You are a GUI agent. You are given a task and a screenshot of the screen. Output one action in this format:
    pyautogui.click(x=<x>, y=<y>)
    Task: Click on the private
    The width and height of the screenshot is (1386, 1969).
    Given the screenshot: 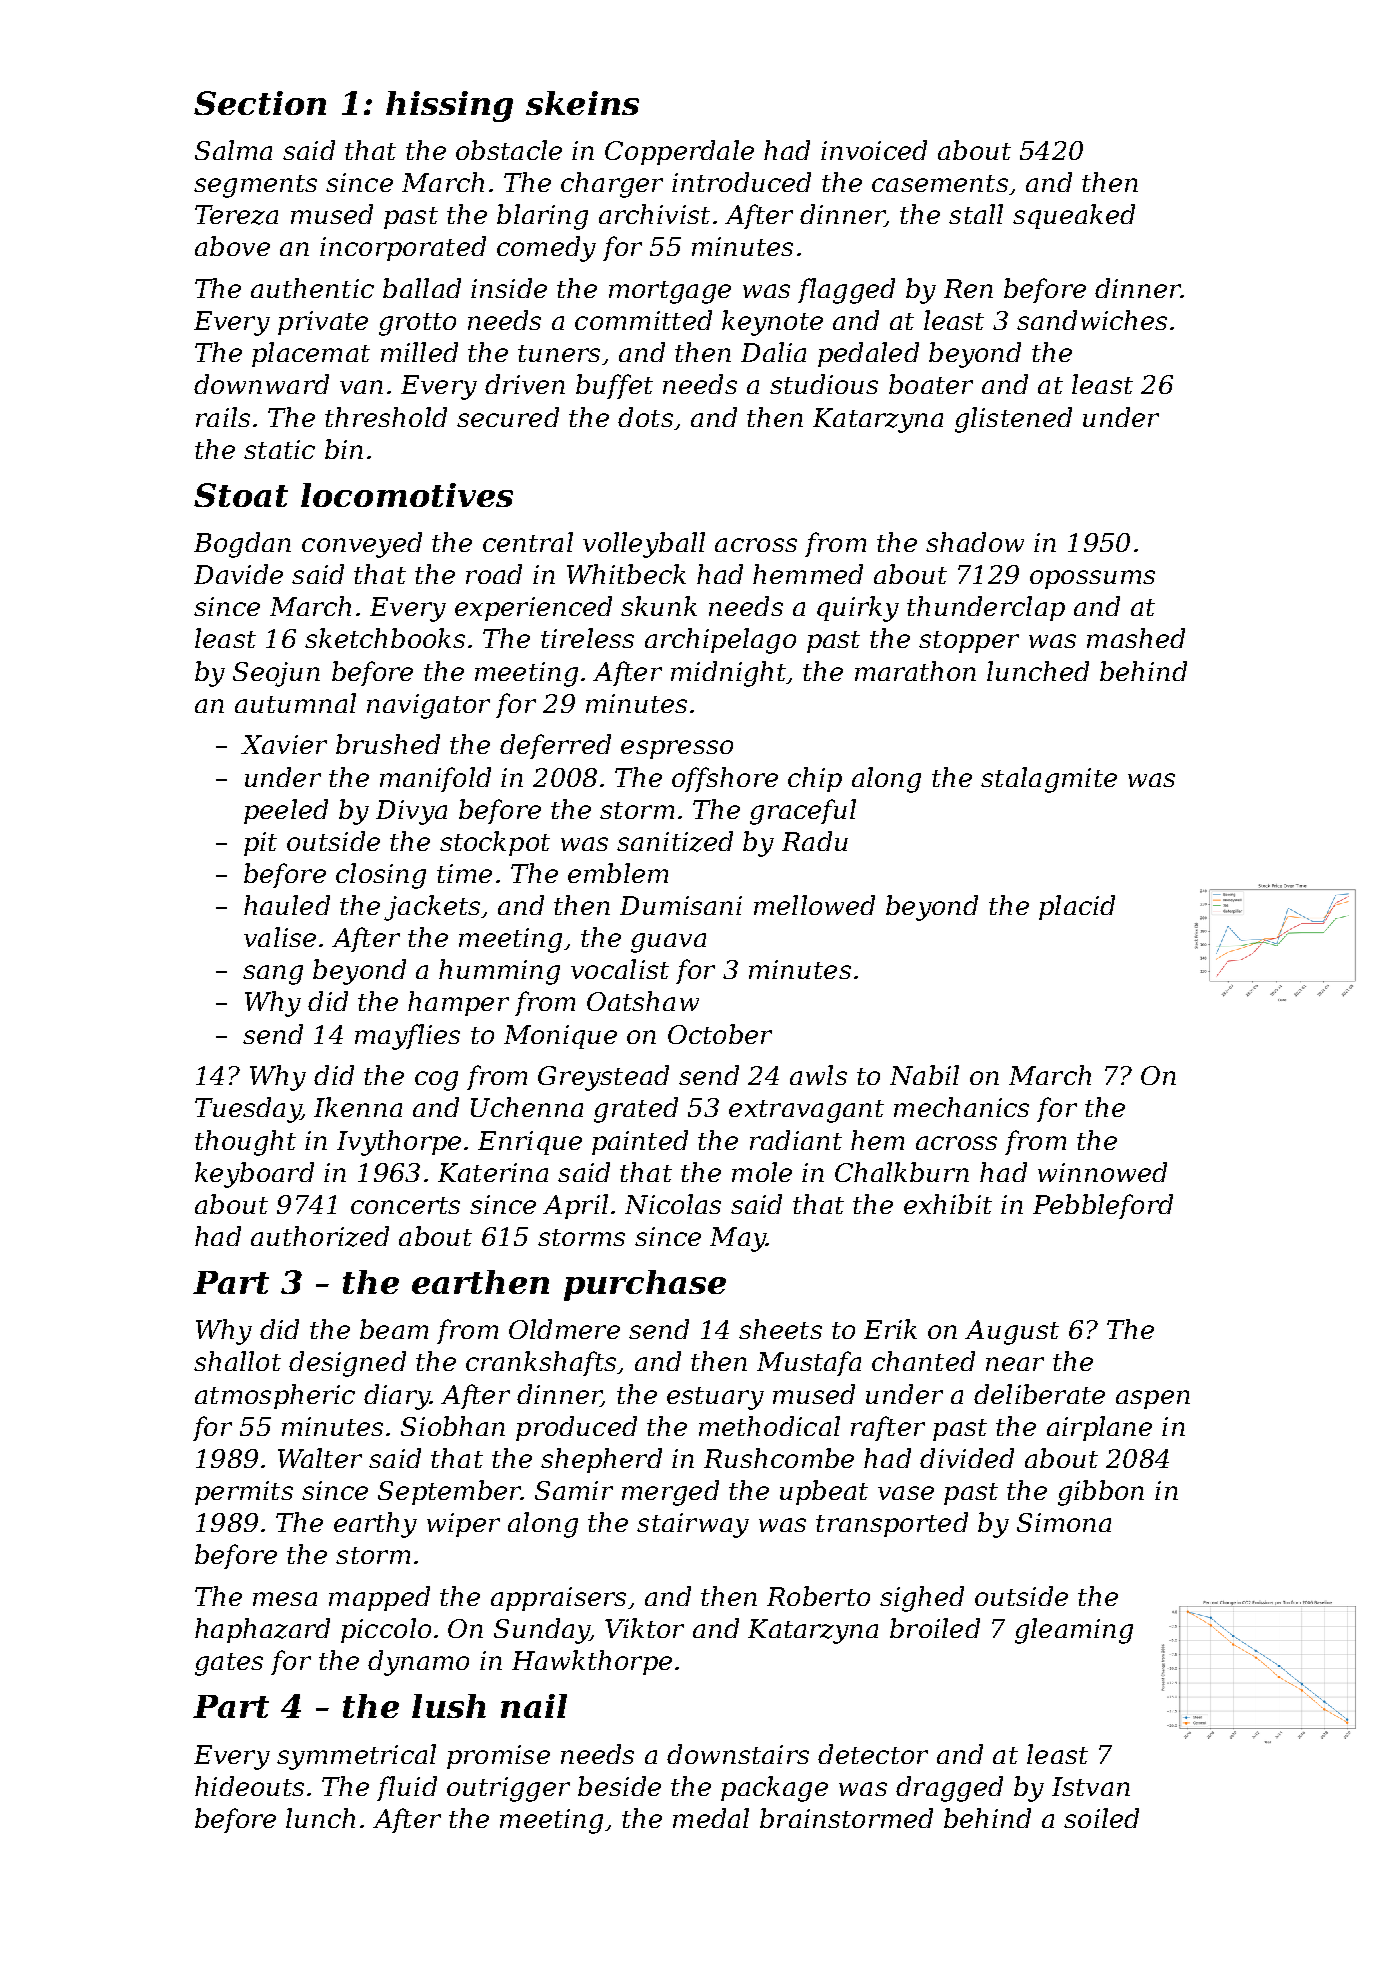 What is the action you would take?
    pyautogui.click(x=323, y=323)
